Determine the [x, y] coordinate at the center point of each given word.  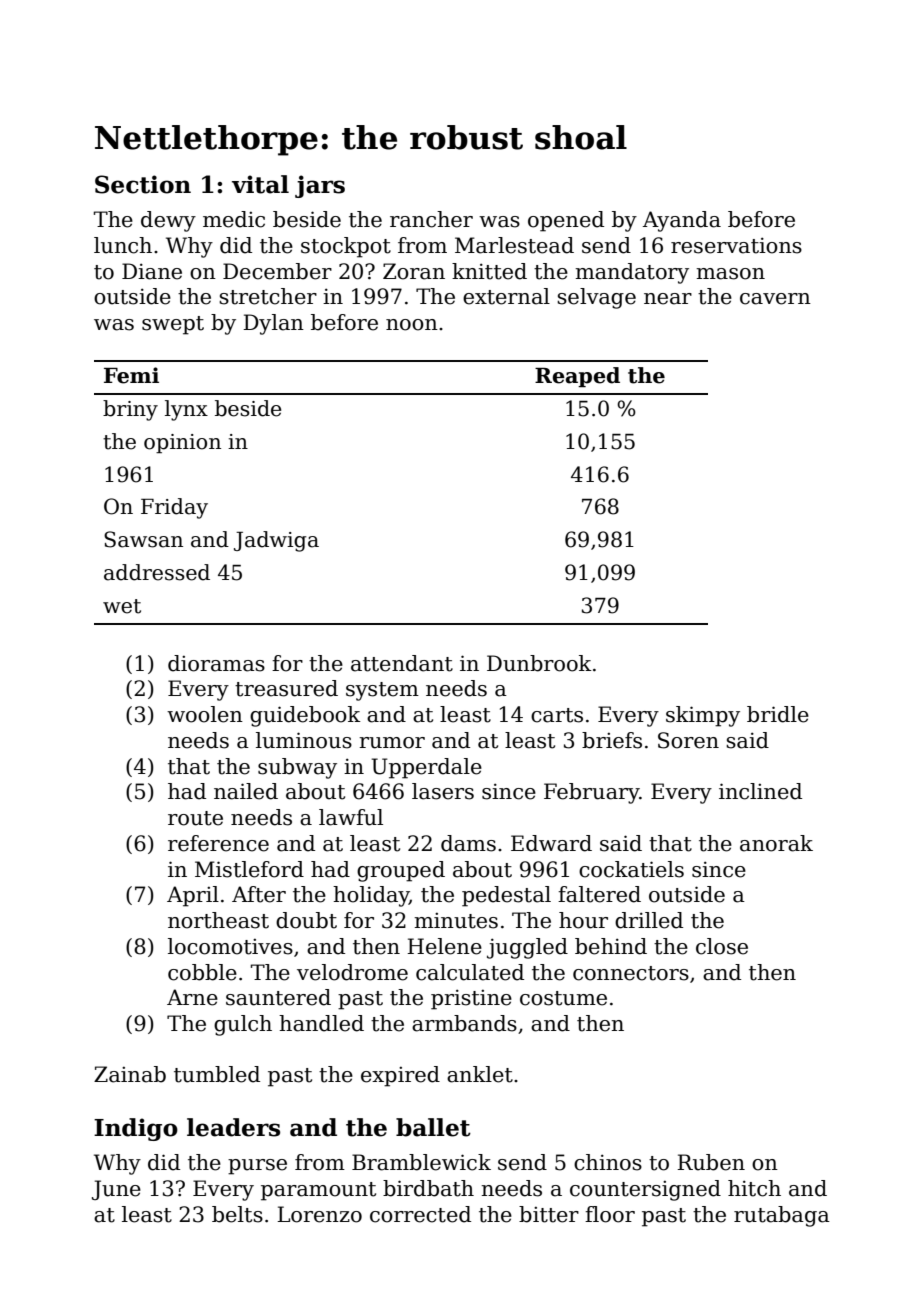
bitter [549, 1214]
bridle [778, 714]
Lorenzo [319, 1214]
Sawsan [143, 539]
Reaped [577, 377]
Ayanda [682, 221]
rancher [431, 219]
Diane [152, 271]
